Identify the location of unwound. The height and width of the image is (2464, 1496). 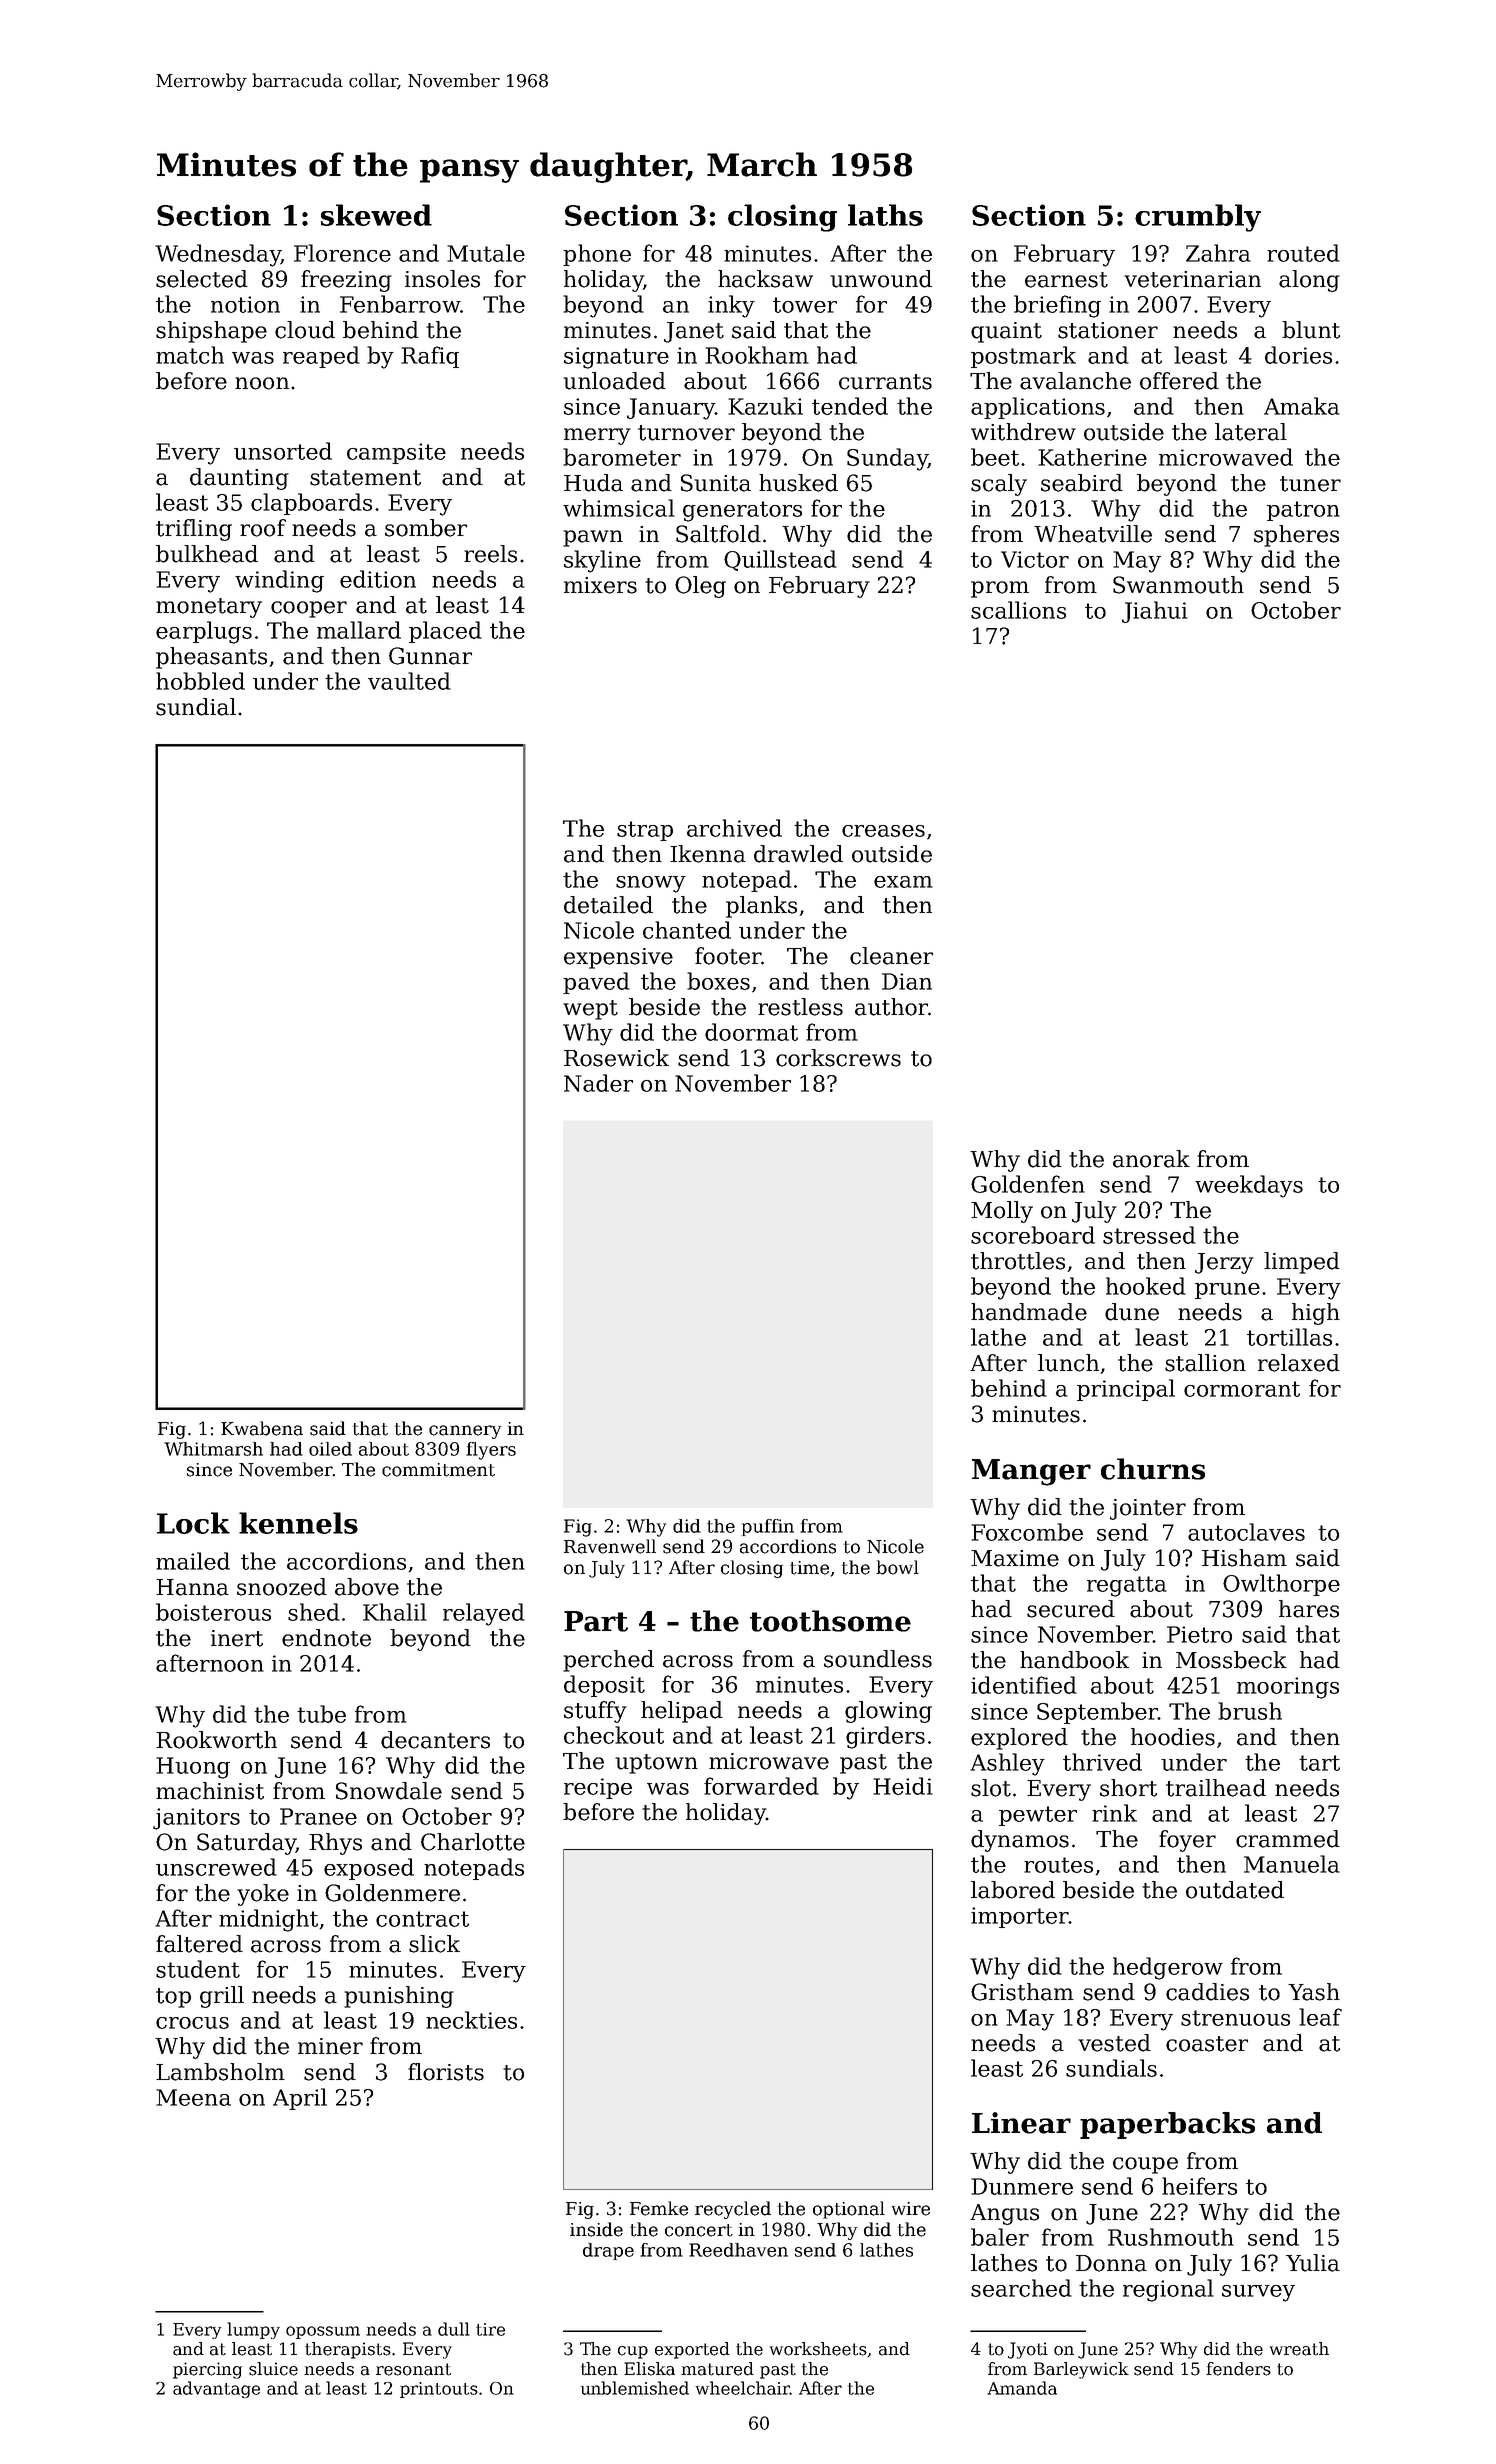
(881, 279).
